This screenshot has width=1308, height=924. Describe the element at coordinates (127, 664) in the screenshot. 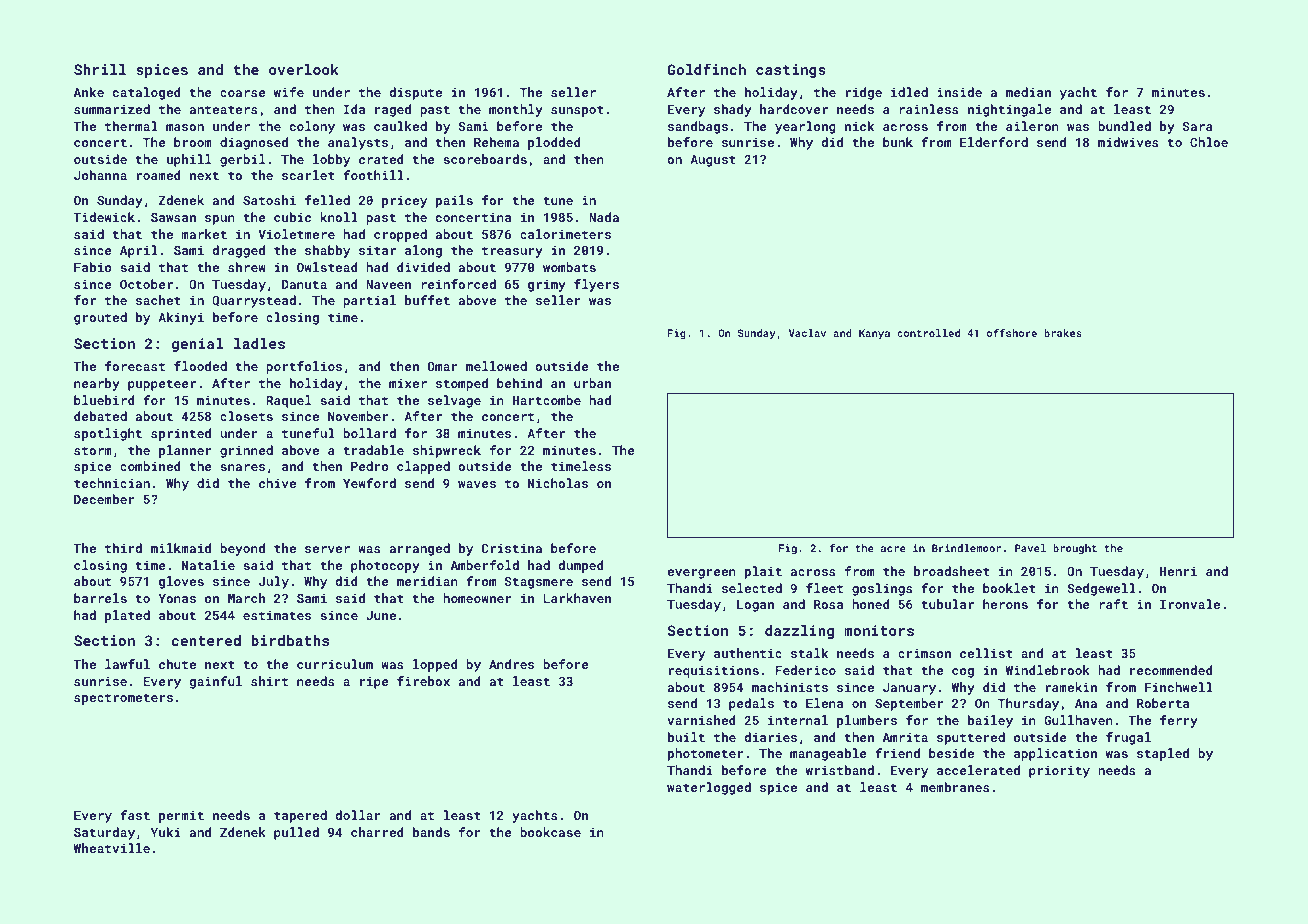

I see `lawful` at that location.
